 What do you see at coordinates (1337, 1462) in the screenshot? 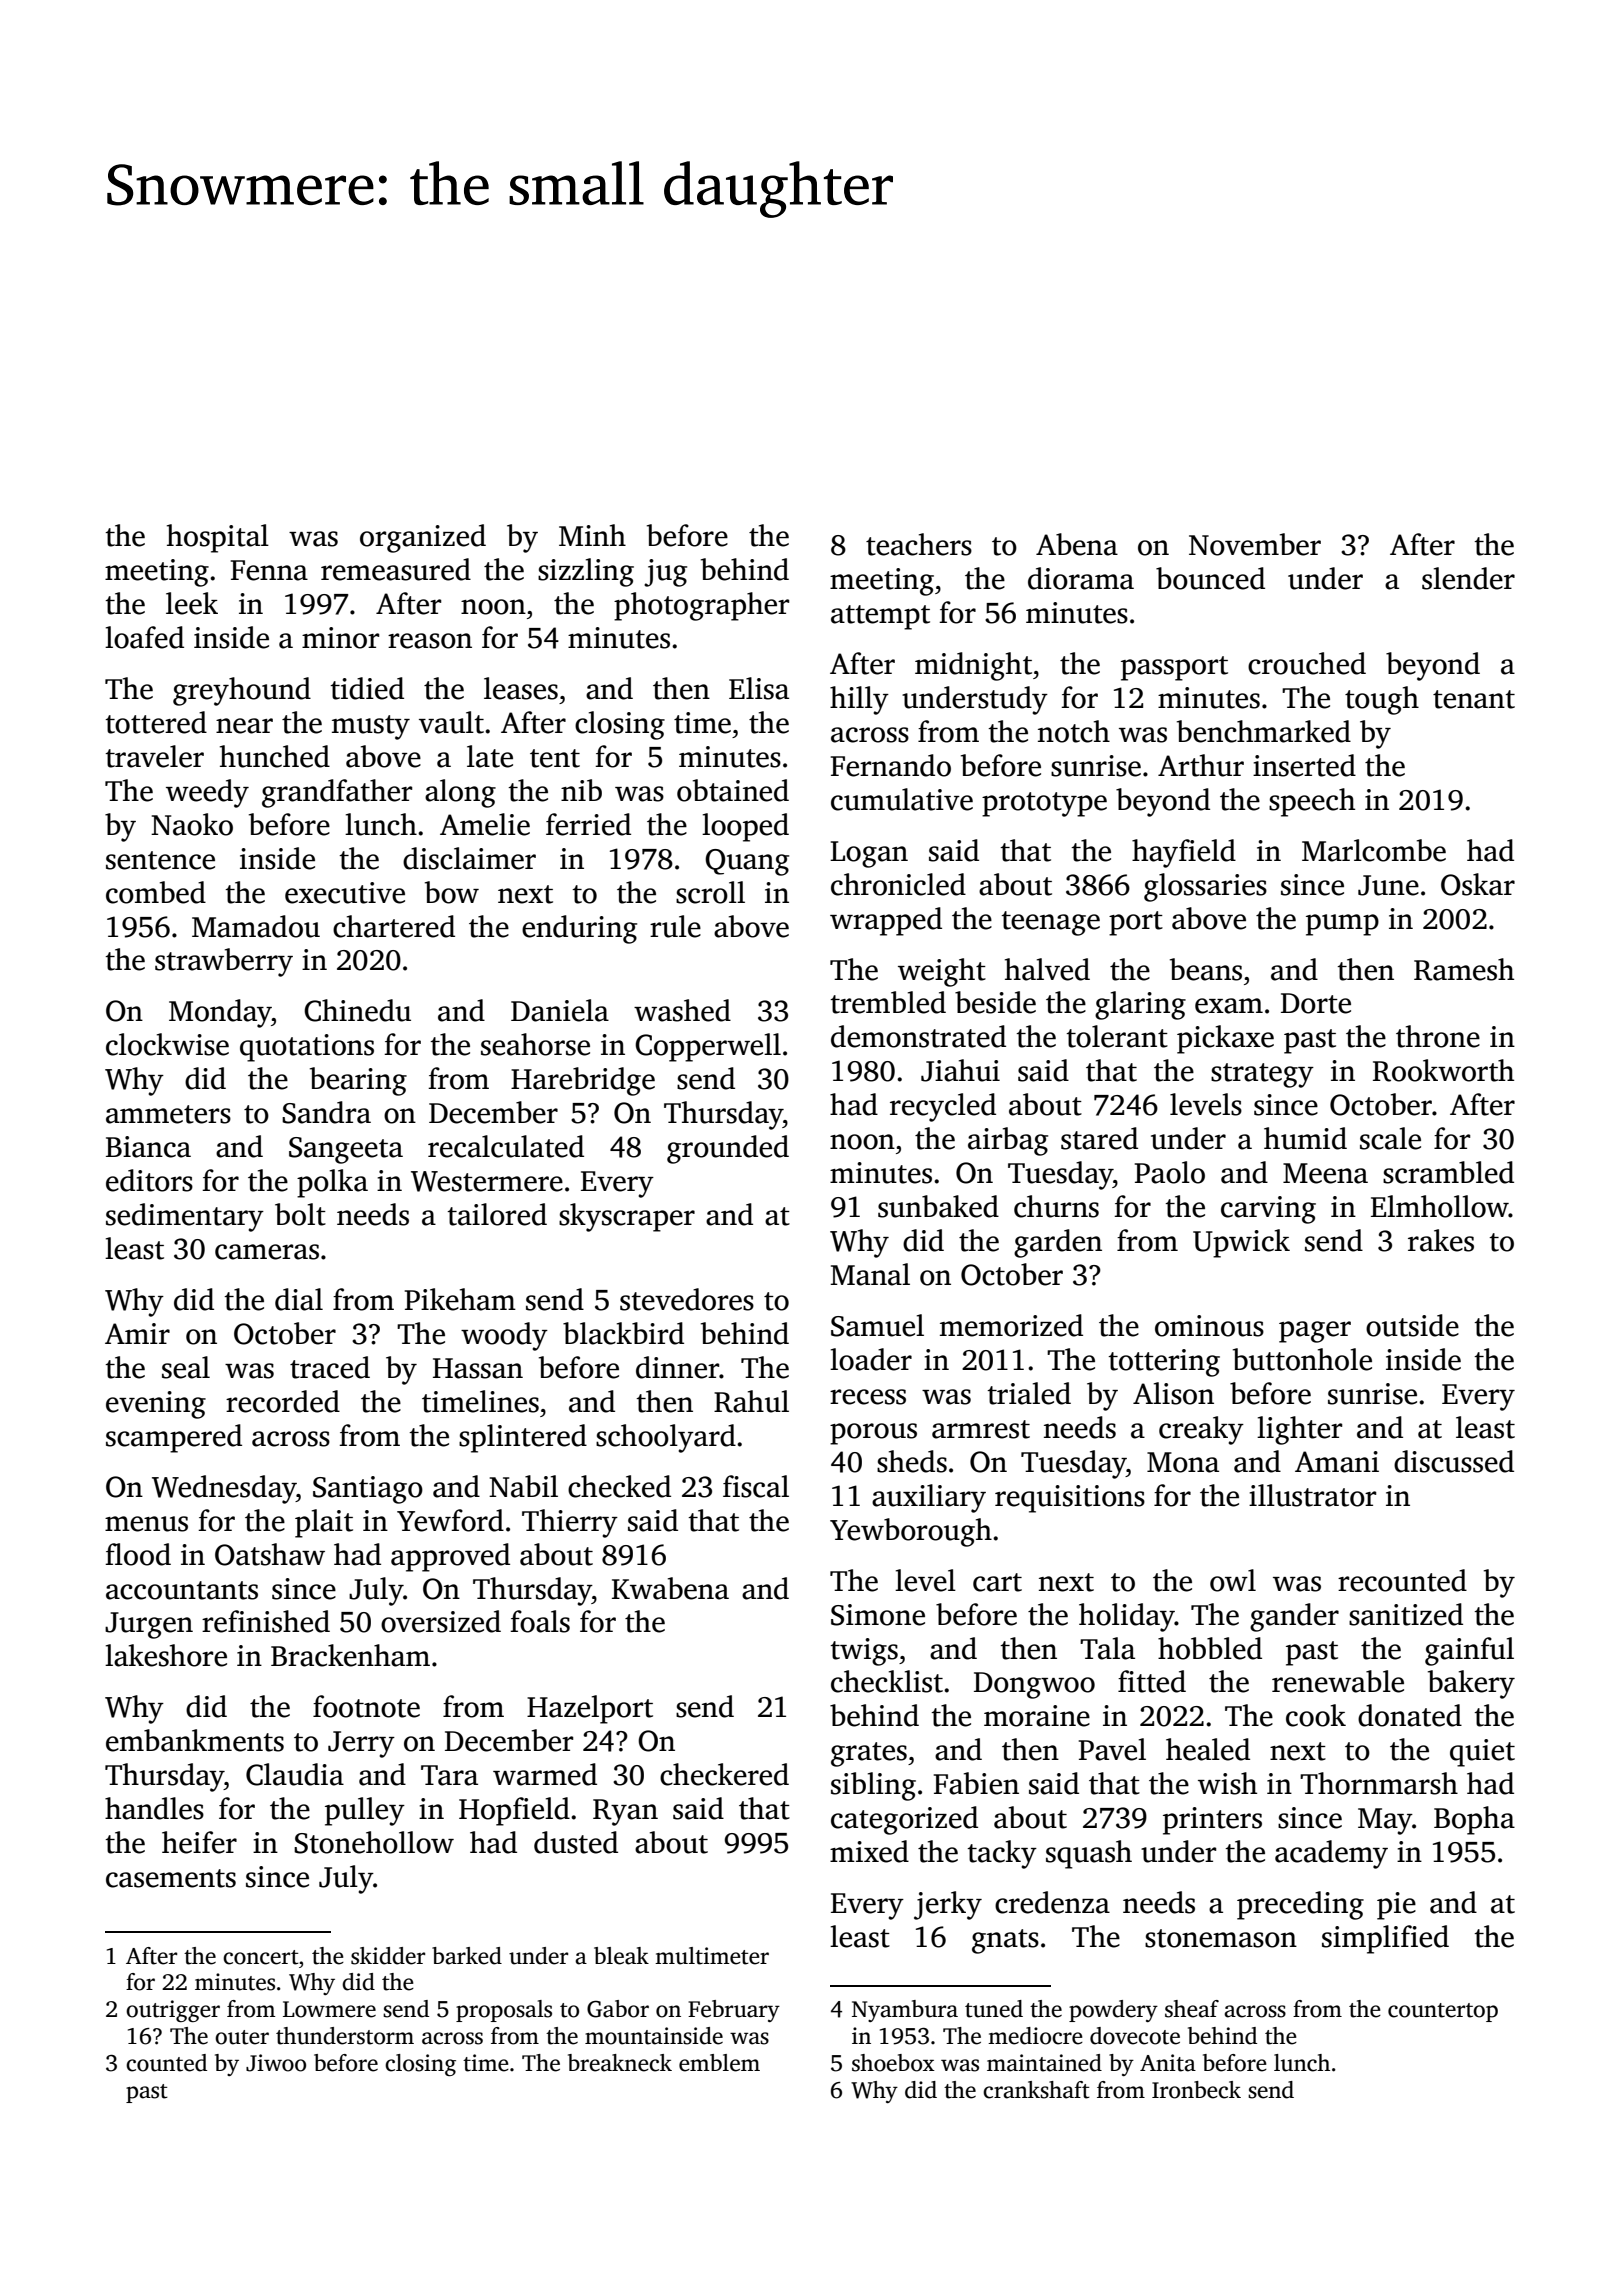
I see `Amani` at bounding box center [1337, 1462].
